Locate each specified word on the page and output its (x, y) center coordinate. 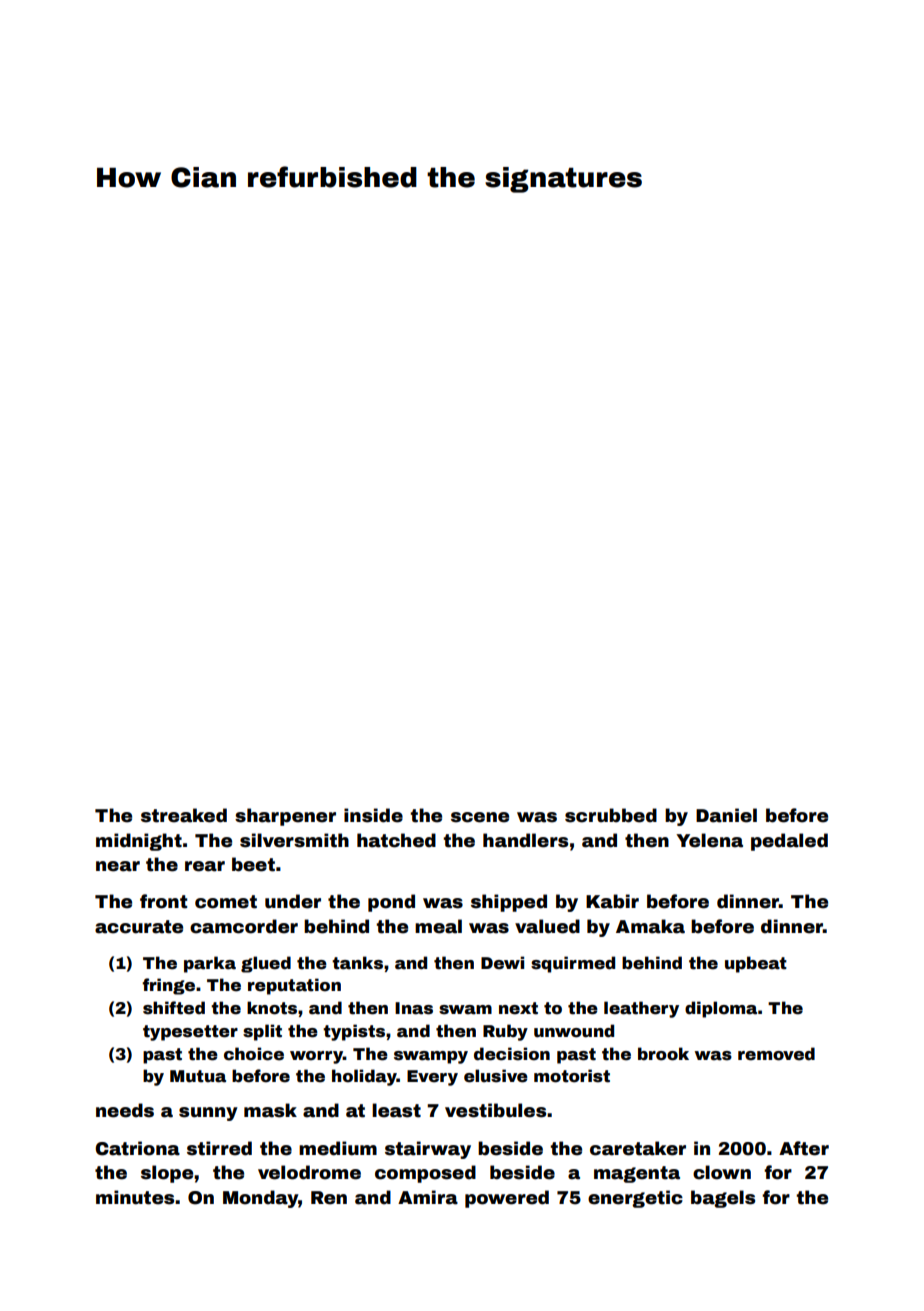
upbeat (756, 964)
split (262, 1032)
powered (507, 1199)
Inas (414, 1008)
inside (373, 815)
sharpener (285, 817)
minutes (135, 1197)
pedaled (789, 842)
